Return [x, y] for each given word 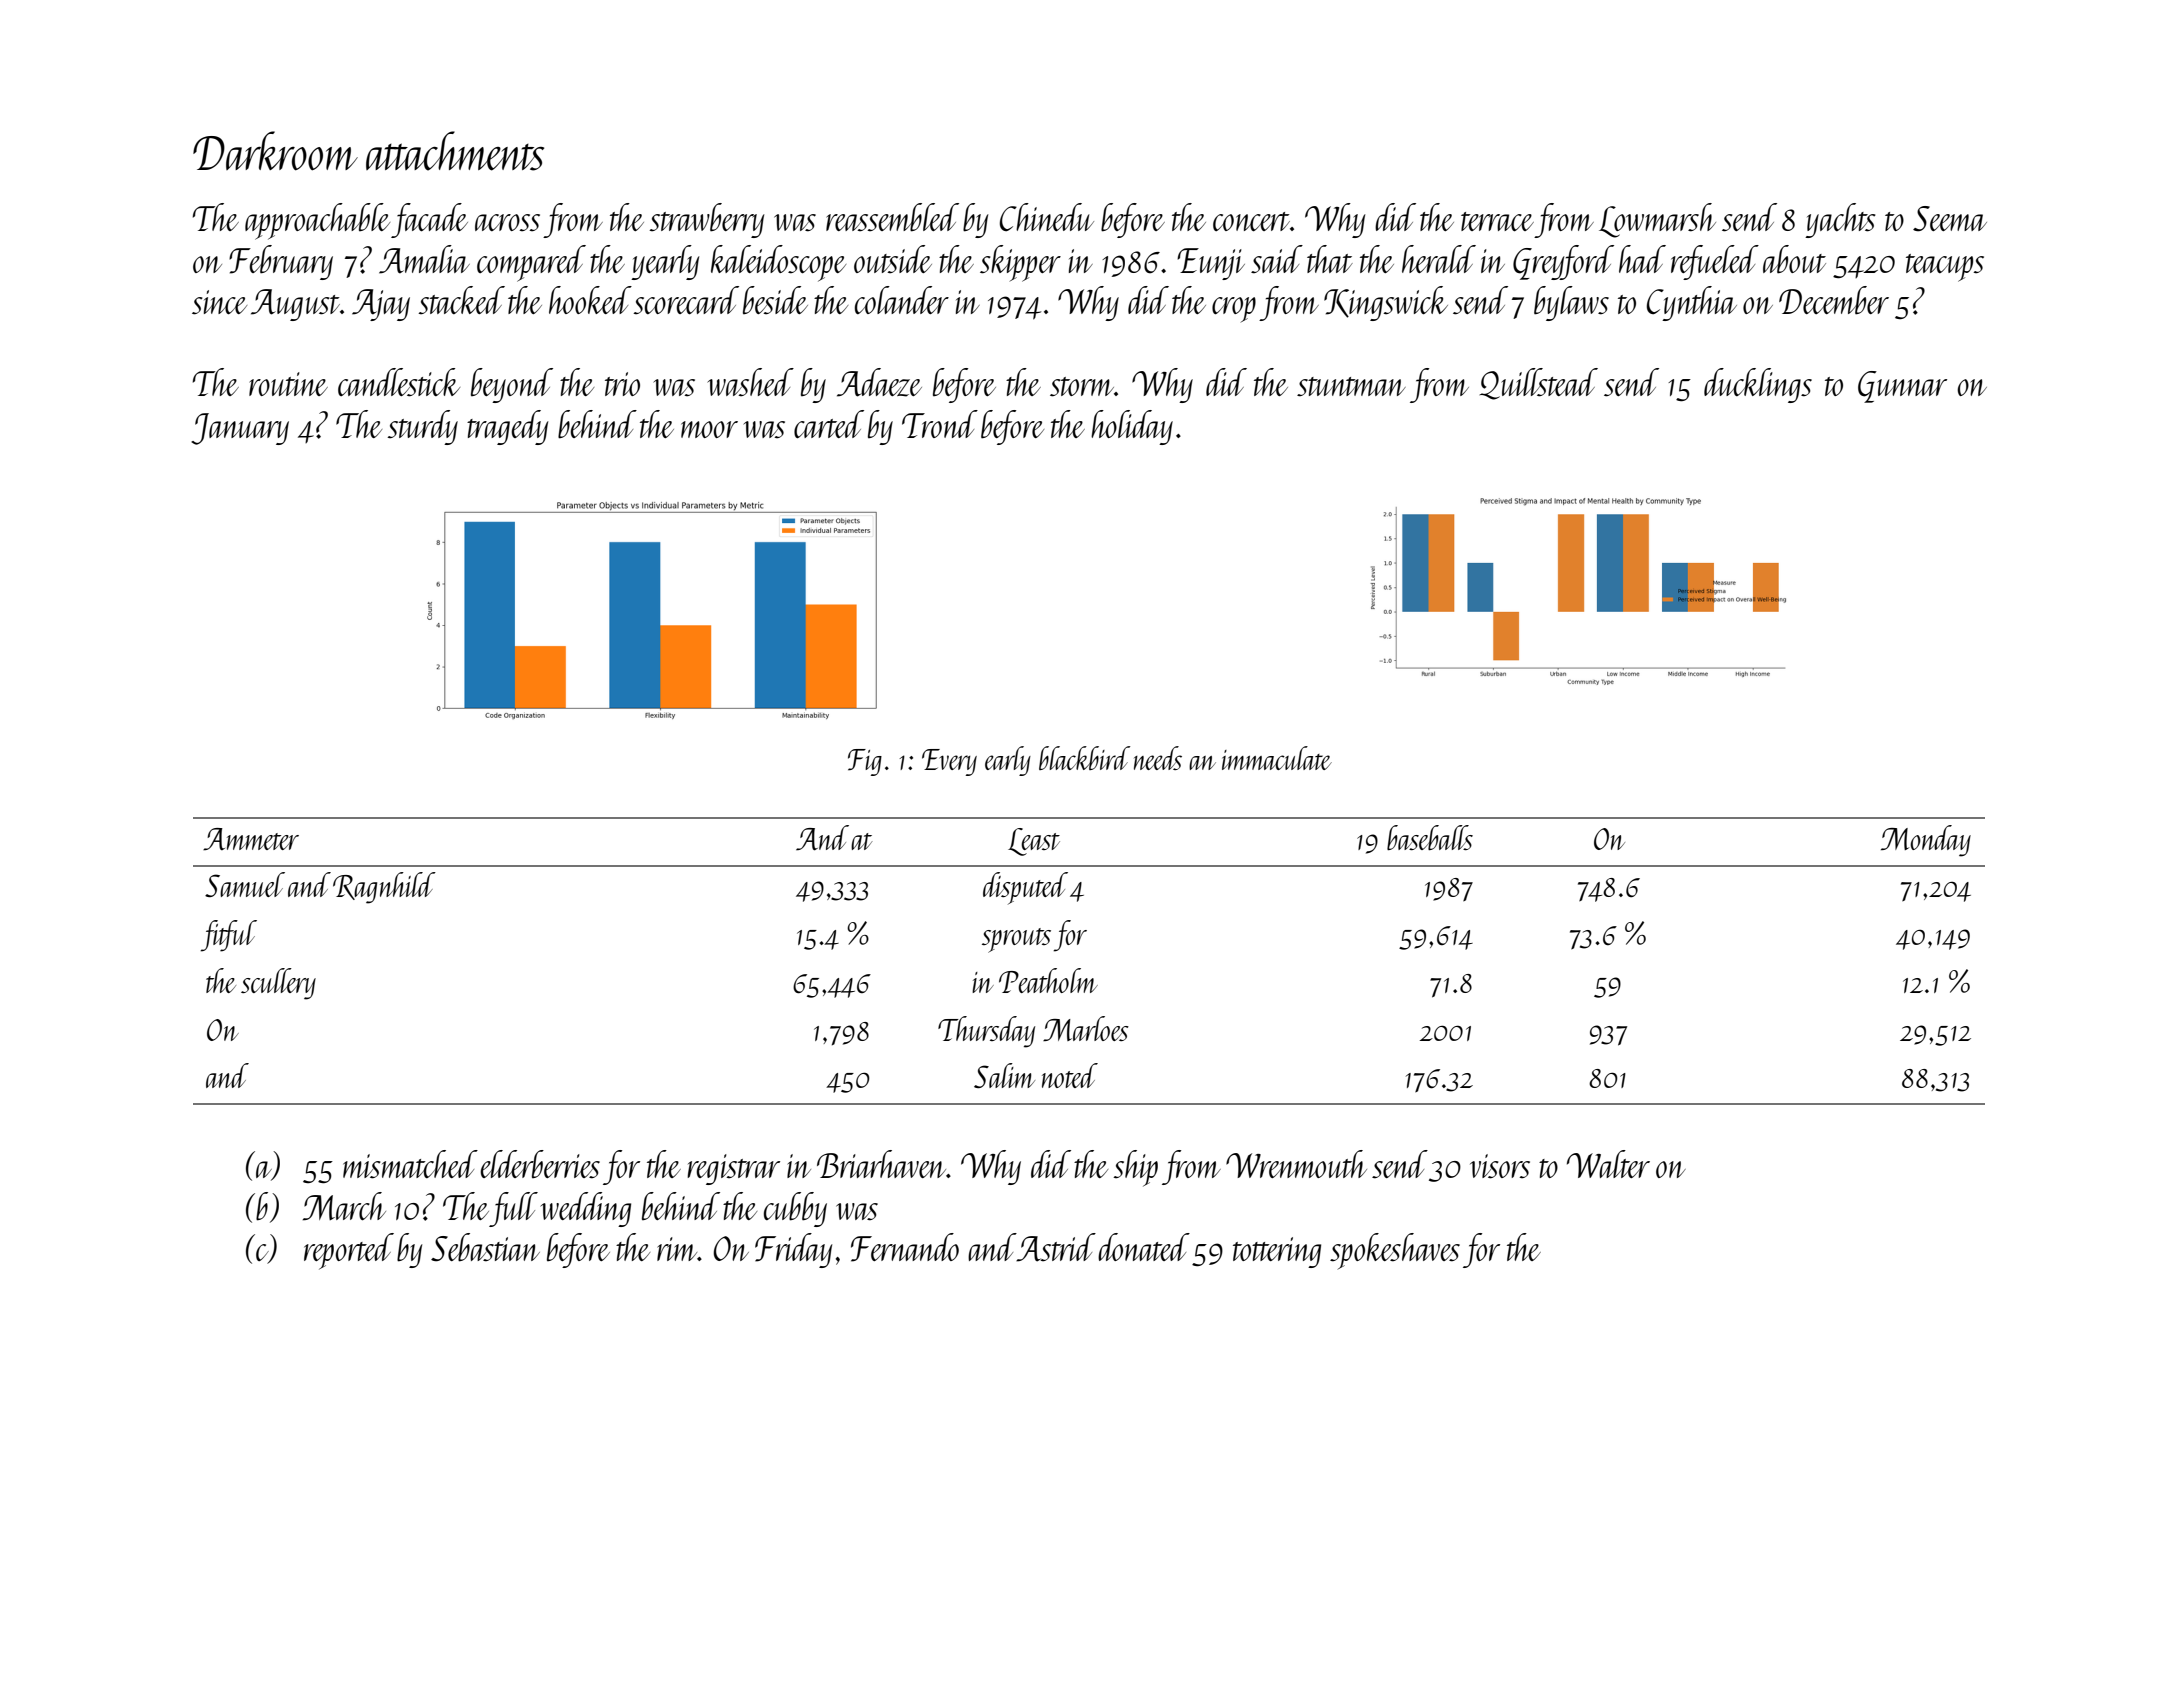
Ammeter [251, 839]
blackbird [1084, 758]
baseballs [1430, 837]
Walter [1608, 1164]
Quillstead [1539, 384]
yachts [1840, 220]
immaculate [1277, 758]
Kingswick [1386, 303]
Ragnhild [384, 888]
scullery [278, 984]
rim [677, 1249]
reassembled [892, 217]
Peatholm [1048, 980]
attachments [455, 151]
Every [949, 762]
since [219, 302]
